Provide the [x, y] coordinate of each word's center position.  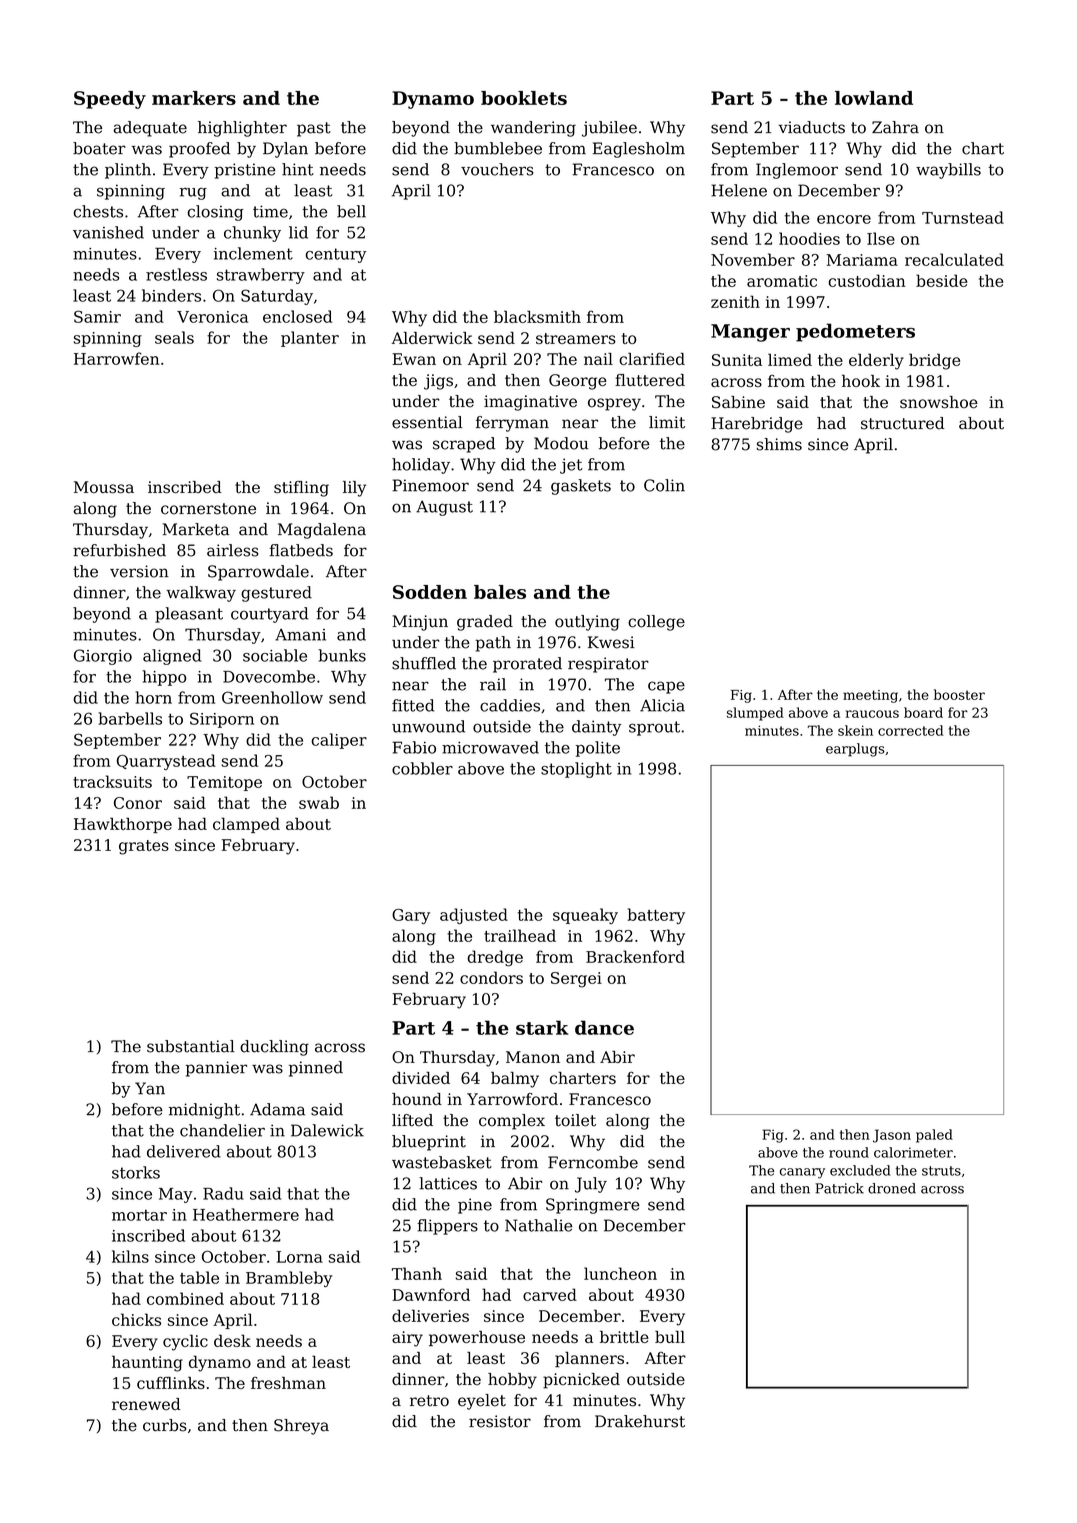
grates [144, 847]
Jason [892, 1136]
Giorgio [103, 657]
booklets [524, 98]
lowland [874, 98]
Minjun [420, 623]
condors [491, 977]
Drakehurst [640, 1421]
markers [194, 98]
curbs [165, 1425]
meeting [870, 696]
